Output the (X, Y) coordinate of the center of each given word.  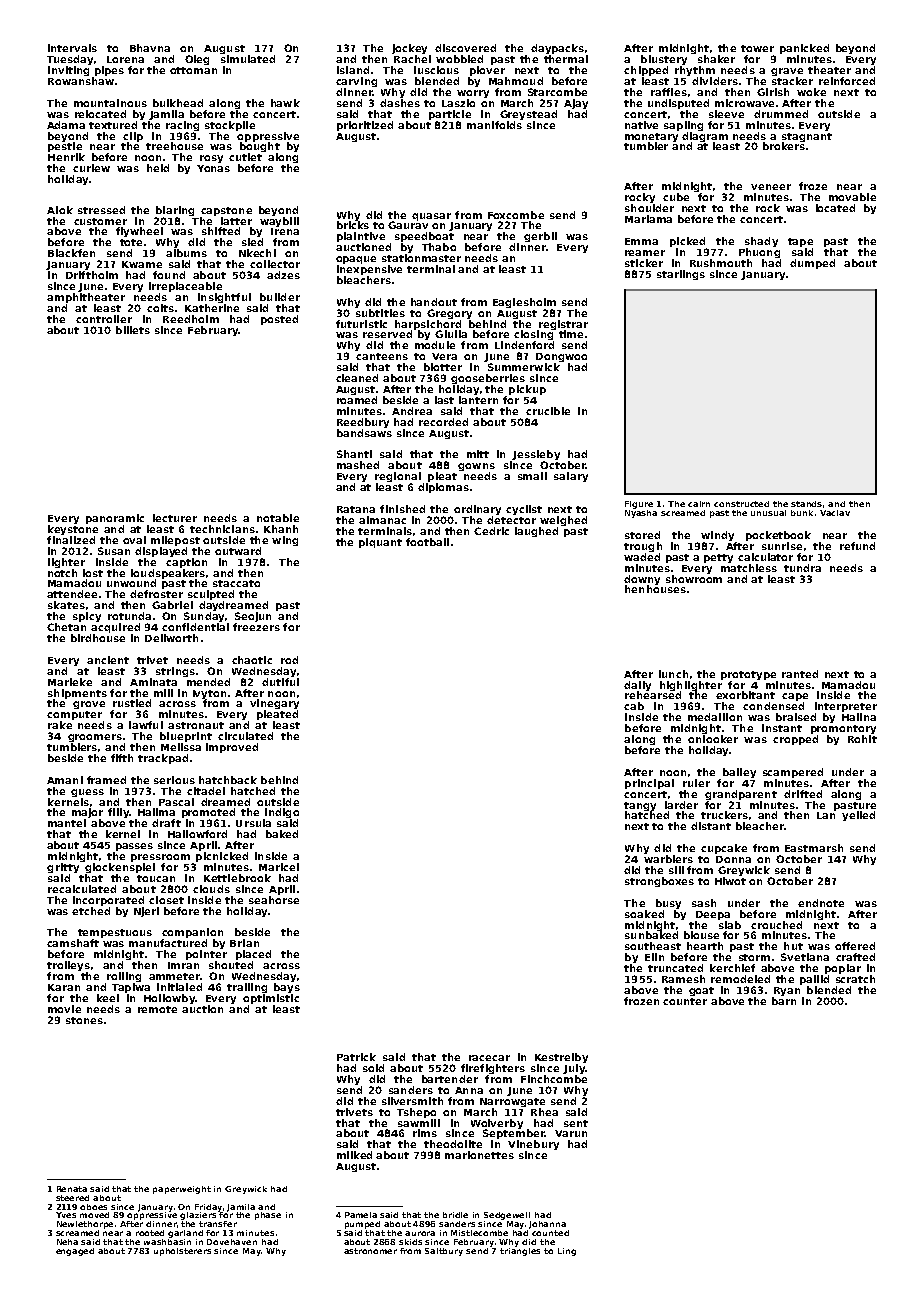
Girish (773, 92)
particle (450, 115)
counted (550, 1233)
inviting (68, 71)
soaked (644, 914)
